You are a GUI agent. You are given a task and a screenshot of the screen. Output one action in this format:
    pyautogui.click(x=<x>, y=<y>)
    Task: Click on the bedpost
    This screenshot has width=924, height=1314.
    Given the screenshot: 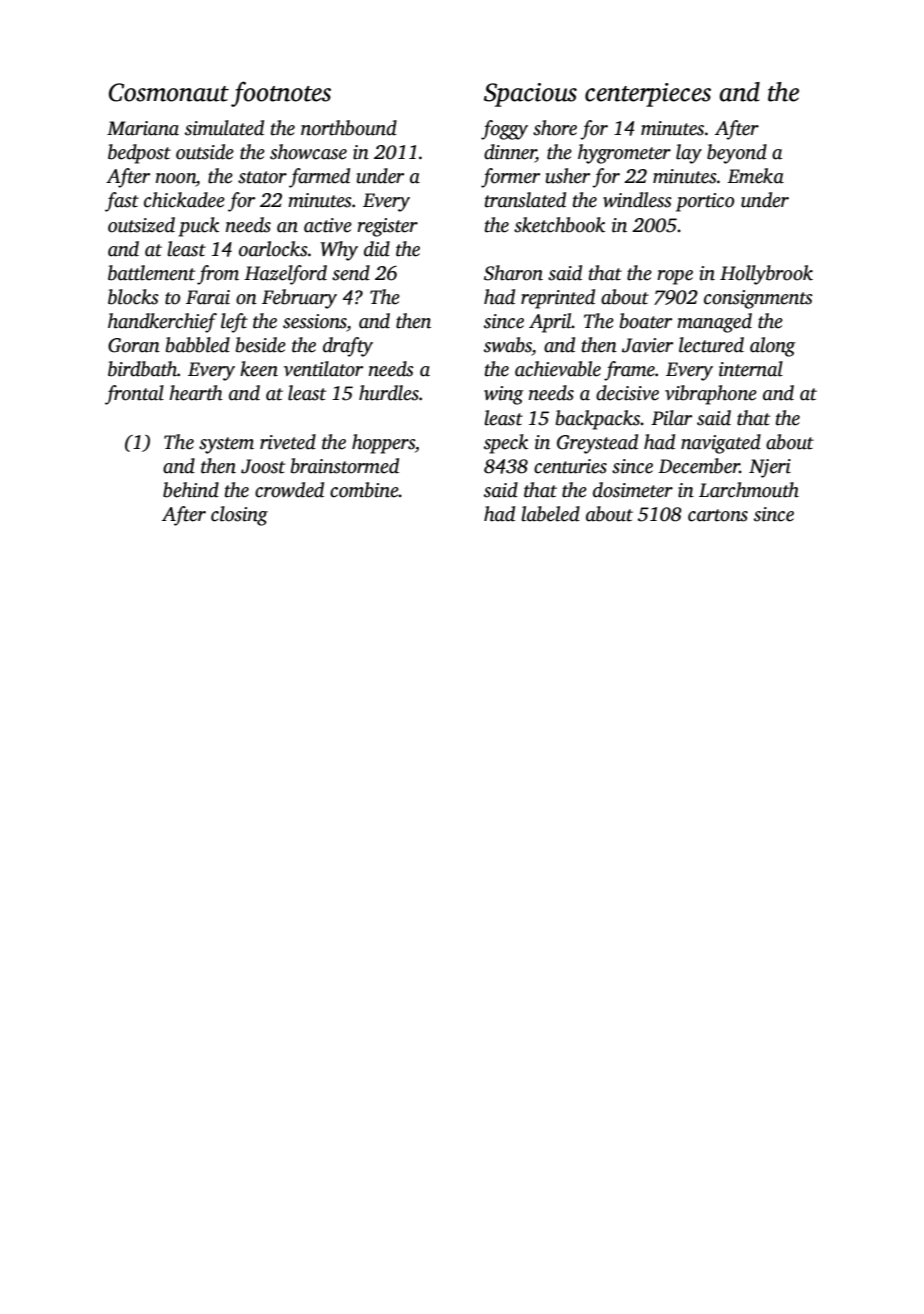 What is the action you would take?
    pyautogui.click(x=139, y=154)
